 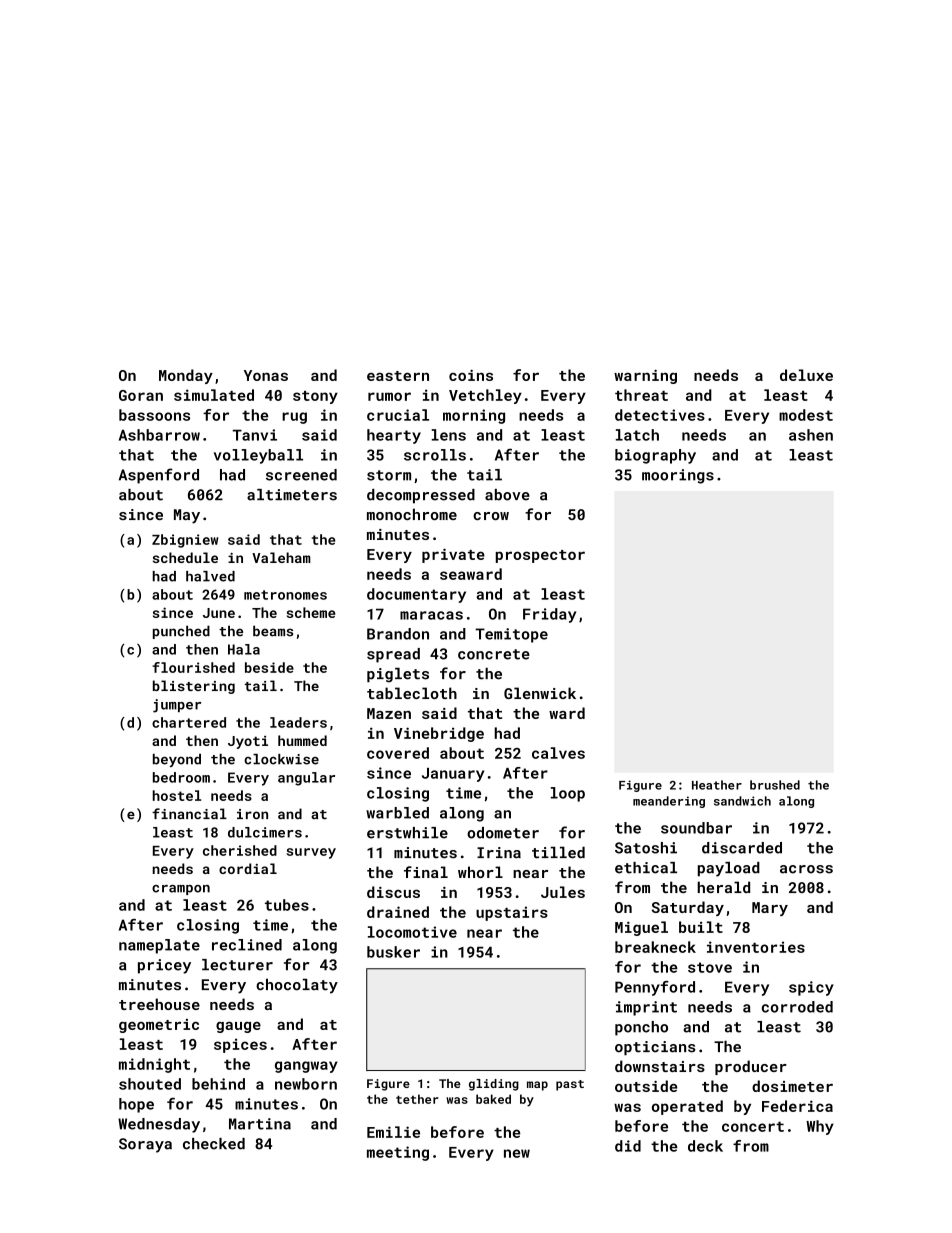 I want to click on Friday, so click(x=549, y=615).
